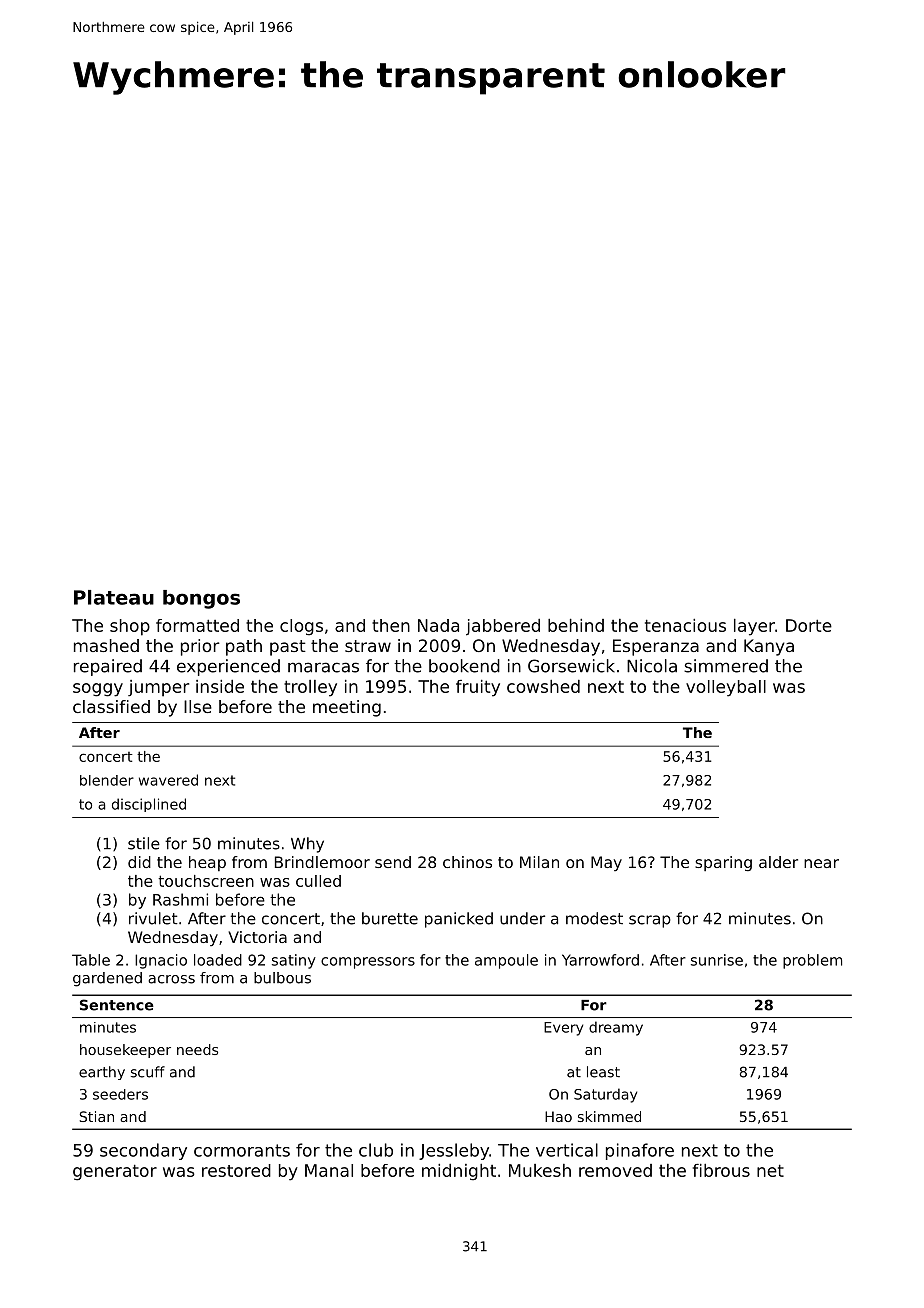 This page has width=924, height=1308. I want to click on housekeeper, so click(125, 1051).
